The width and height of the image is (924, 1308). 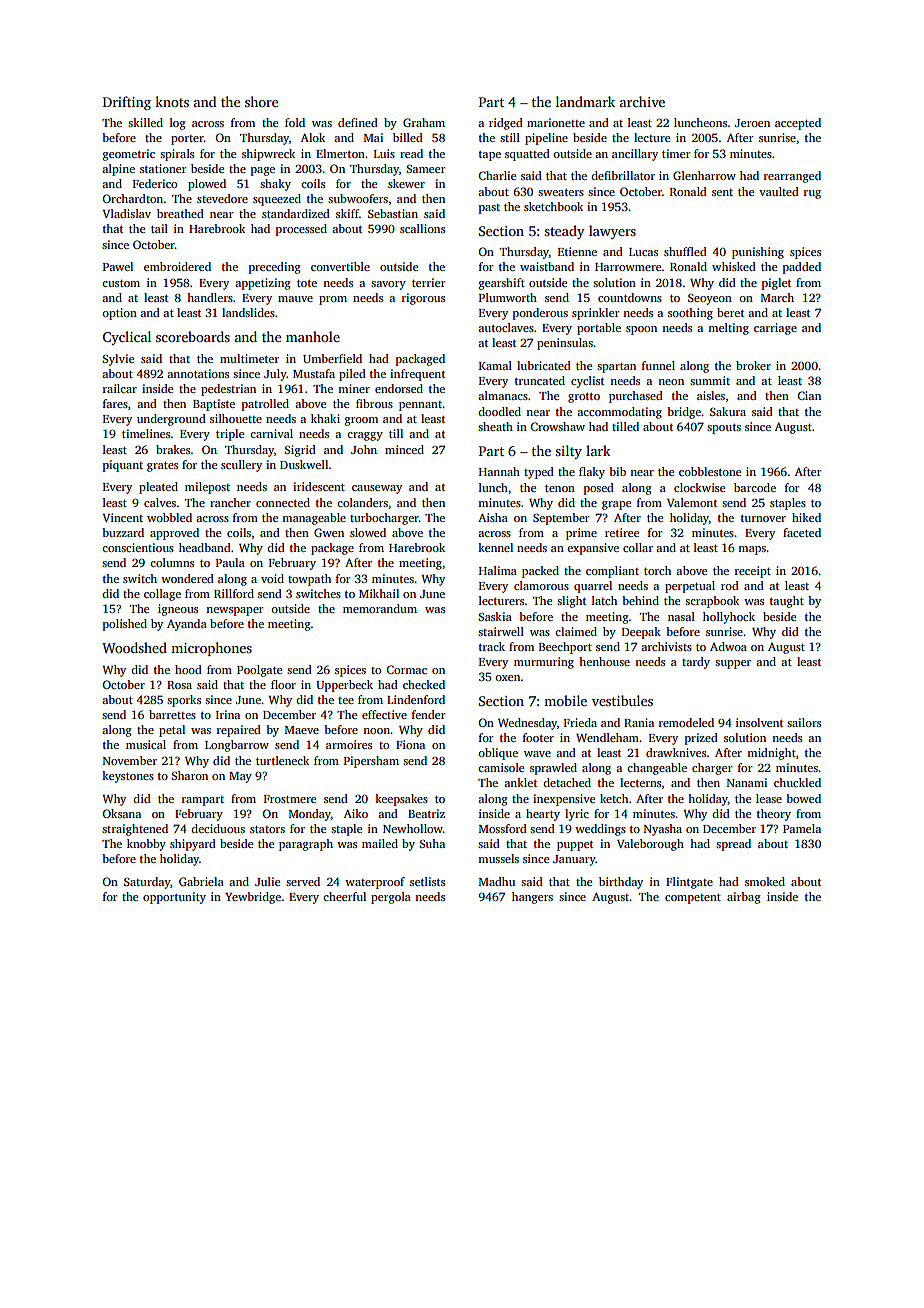 I want to click on countdowns, so click(x=630, y=297).
